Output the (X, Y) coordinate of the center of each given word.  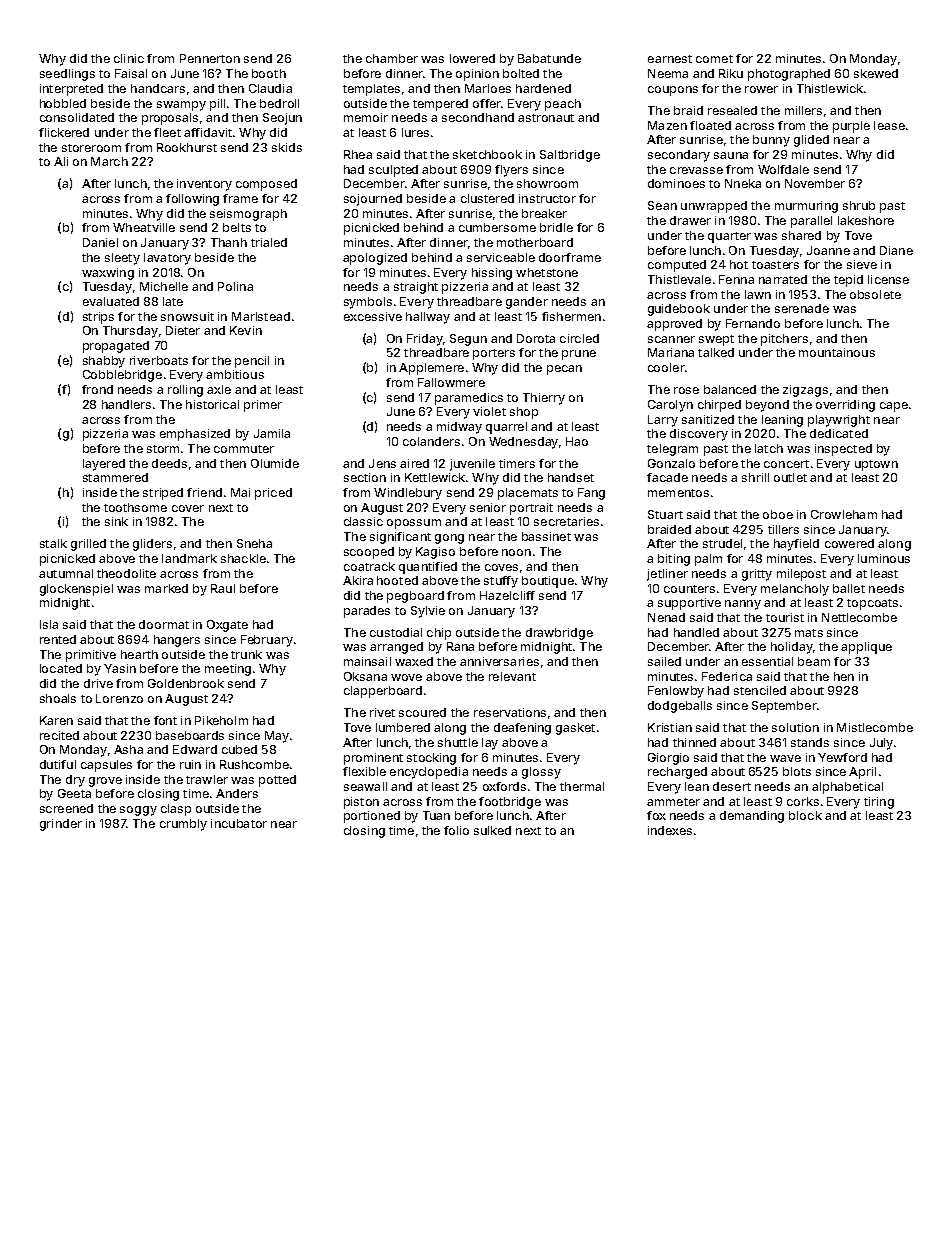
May (277, 737)
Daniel (100, 242)
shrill (755, 477)
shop (524, 413)
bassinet (546, 536)
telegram (672, 450)
